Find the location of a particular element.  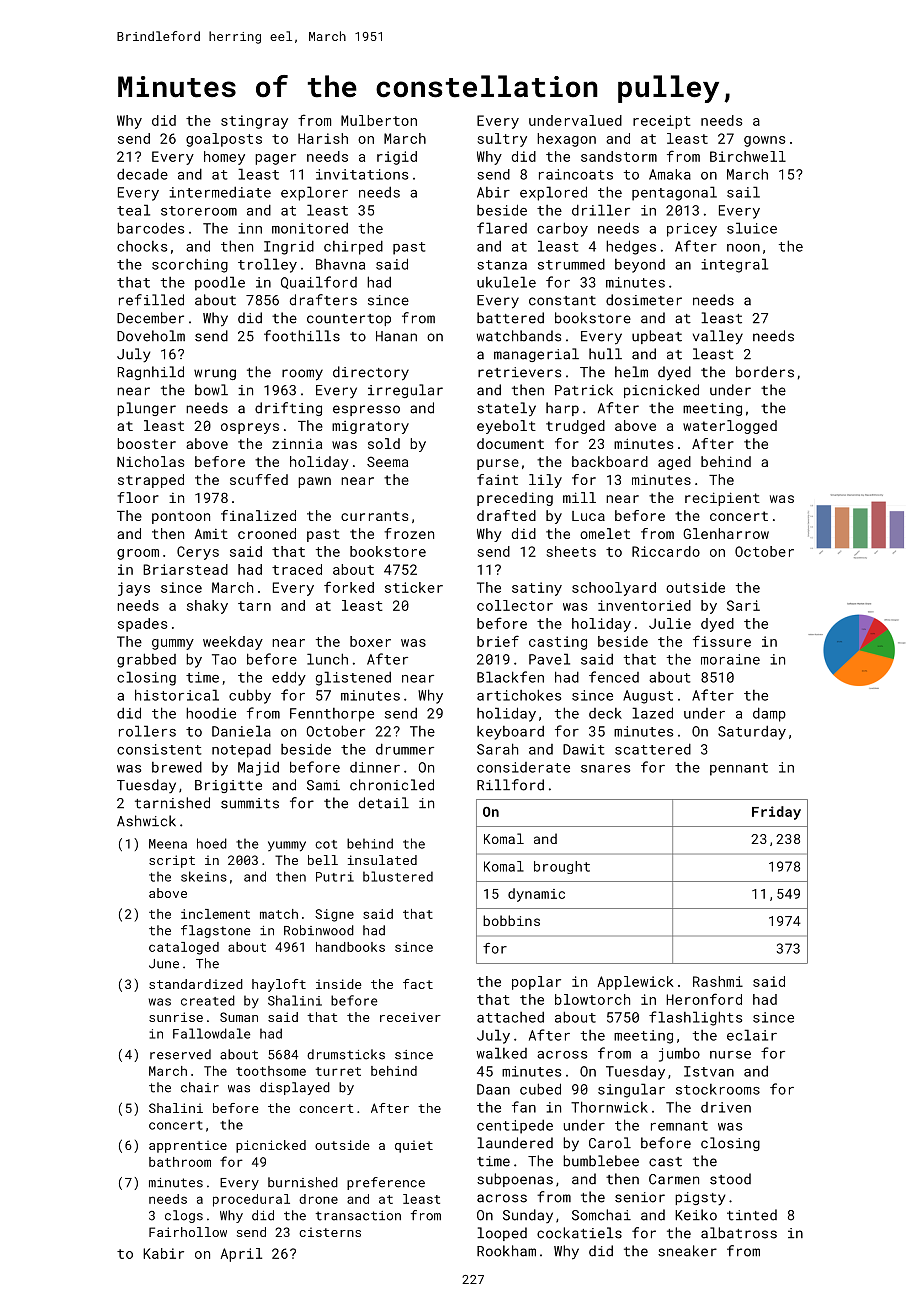

receipt is located at coordinates (662, 122).
